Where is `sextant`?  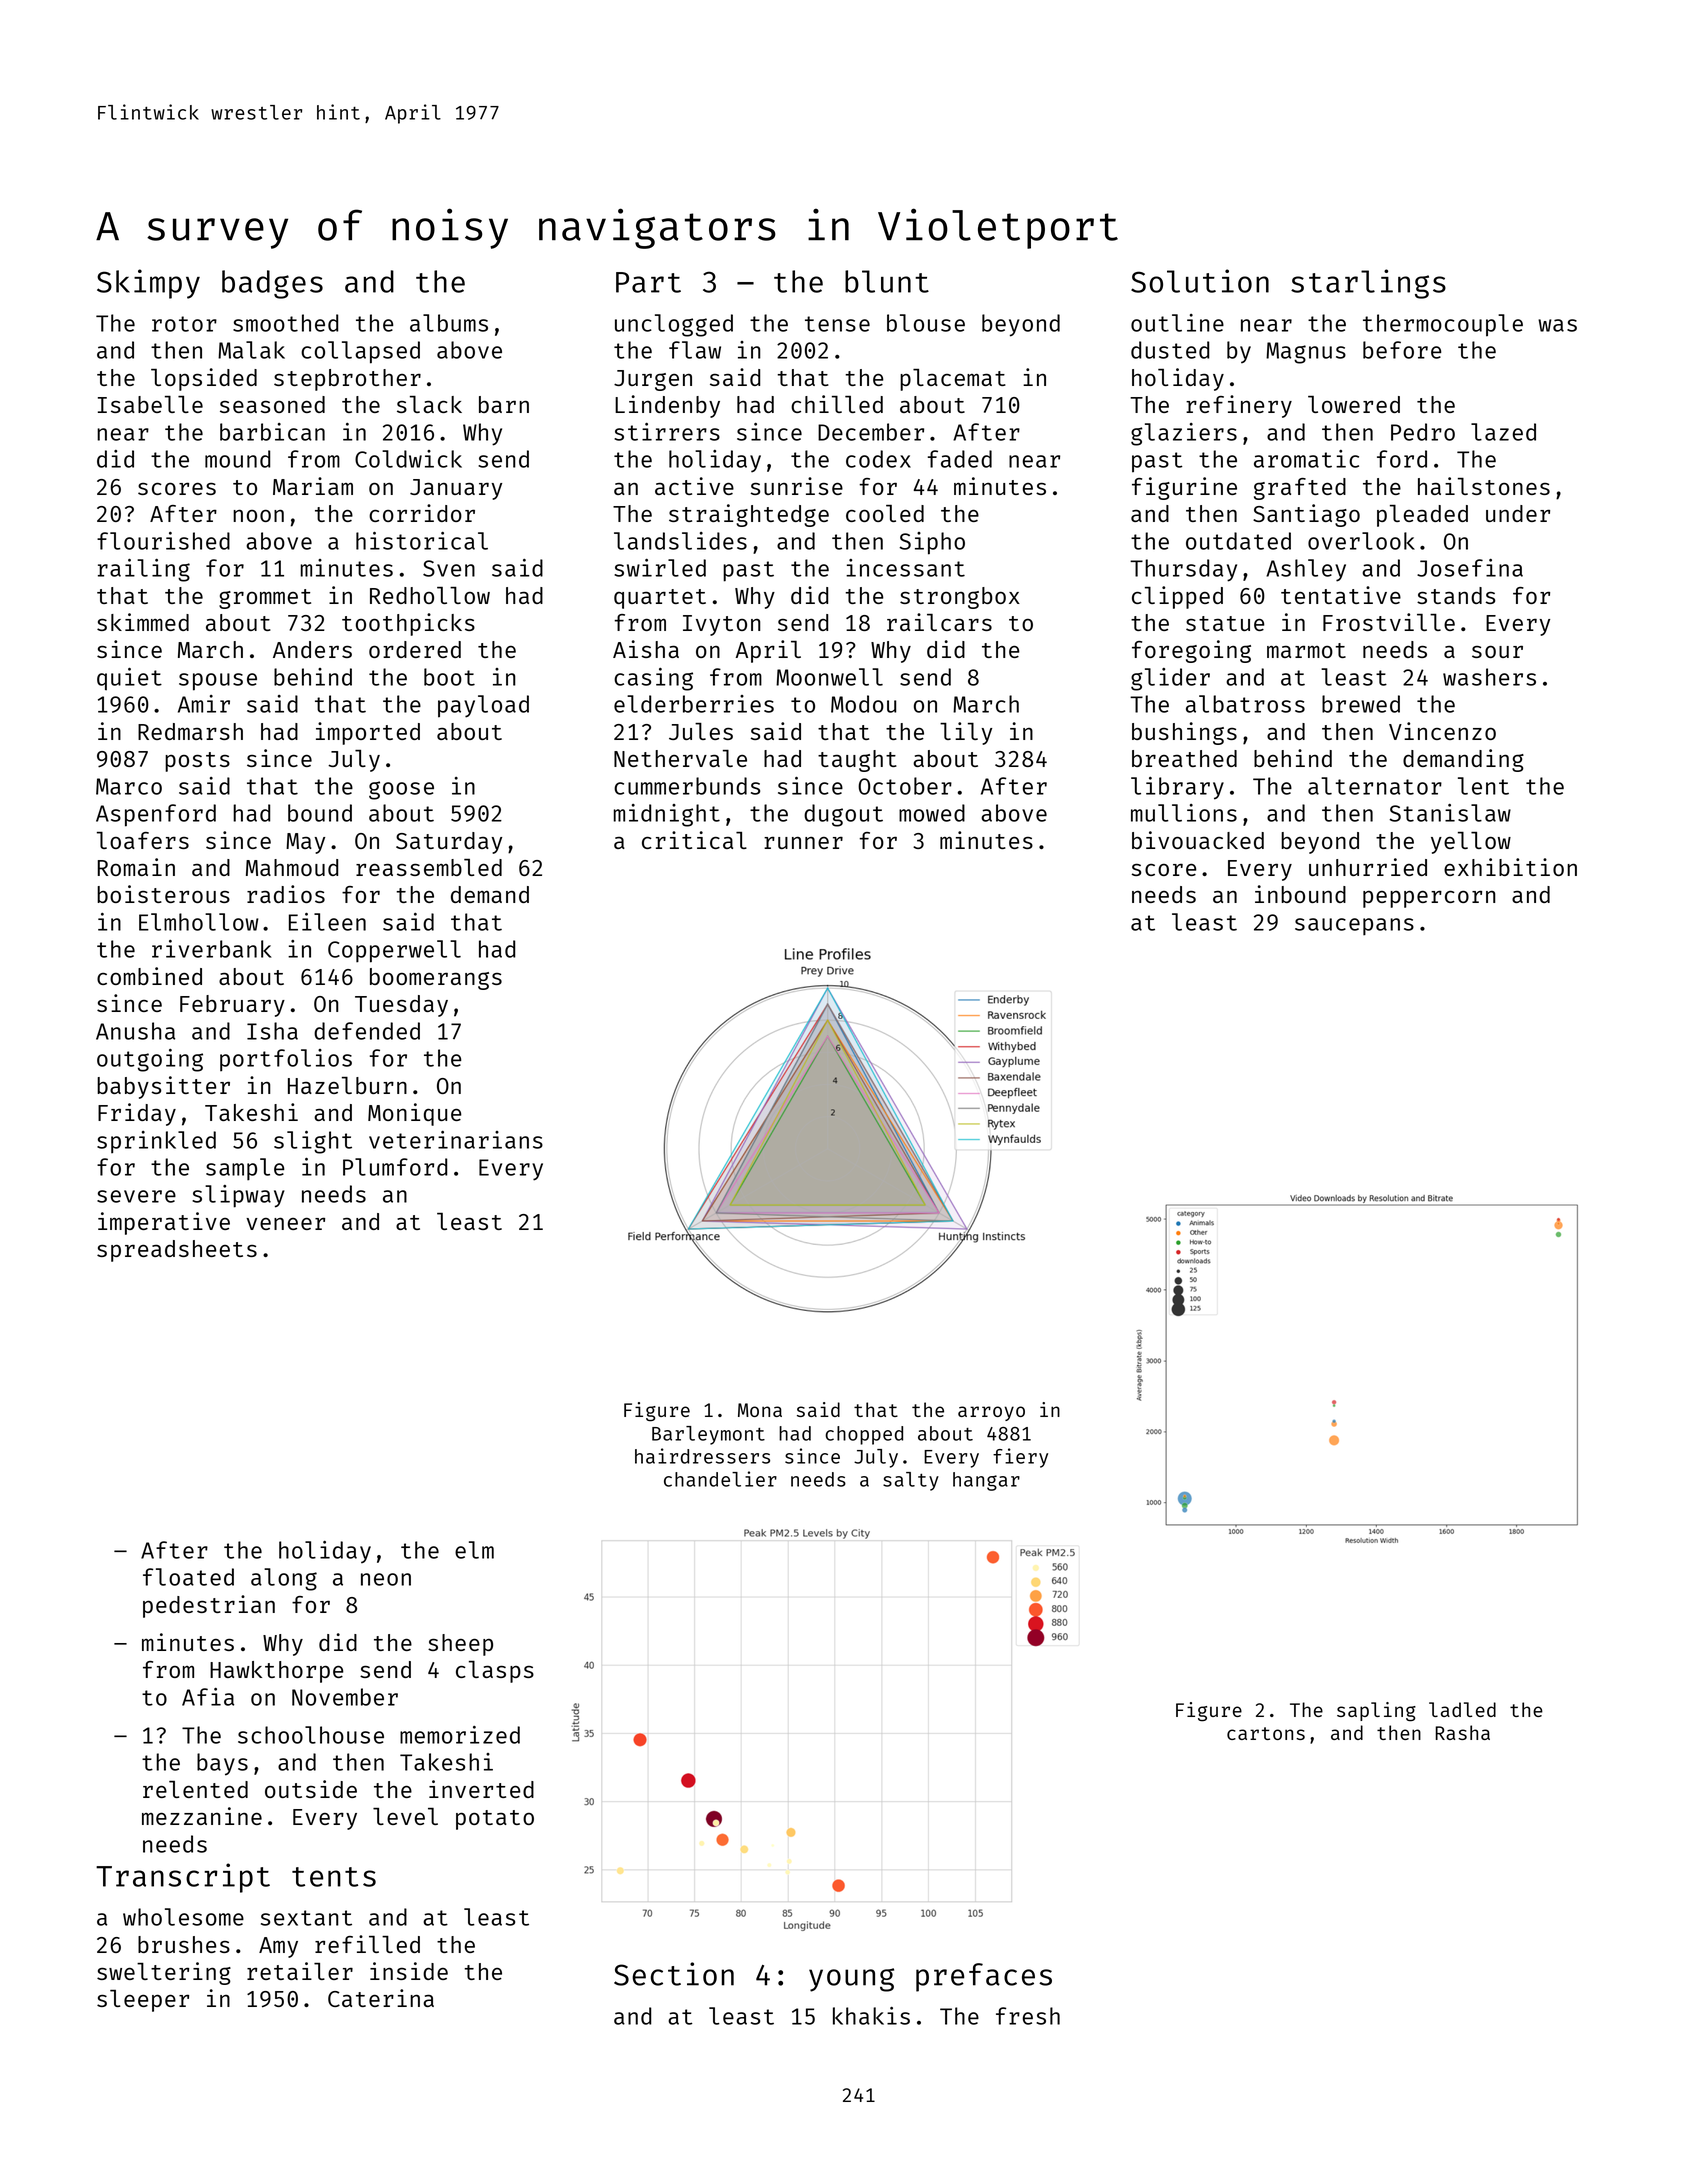 sextant is located at coordinates (306, 1918).
